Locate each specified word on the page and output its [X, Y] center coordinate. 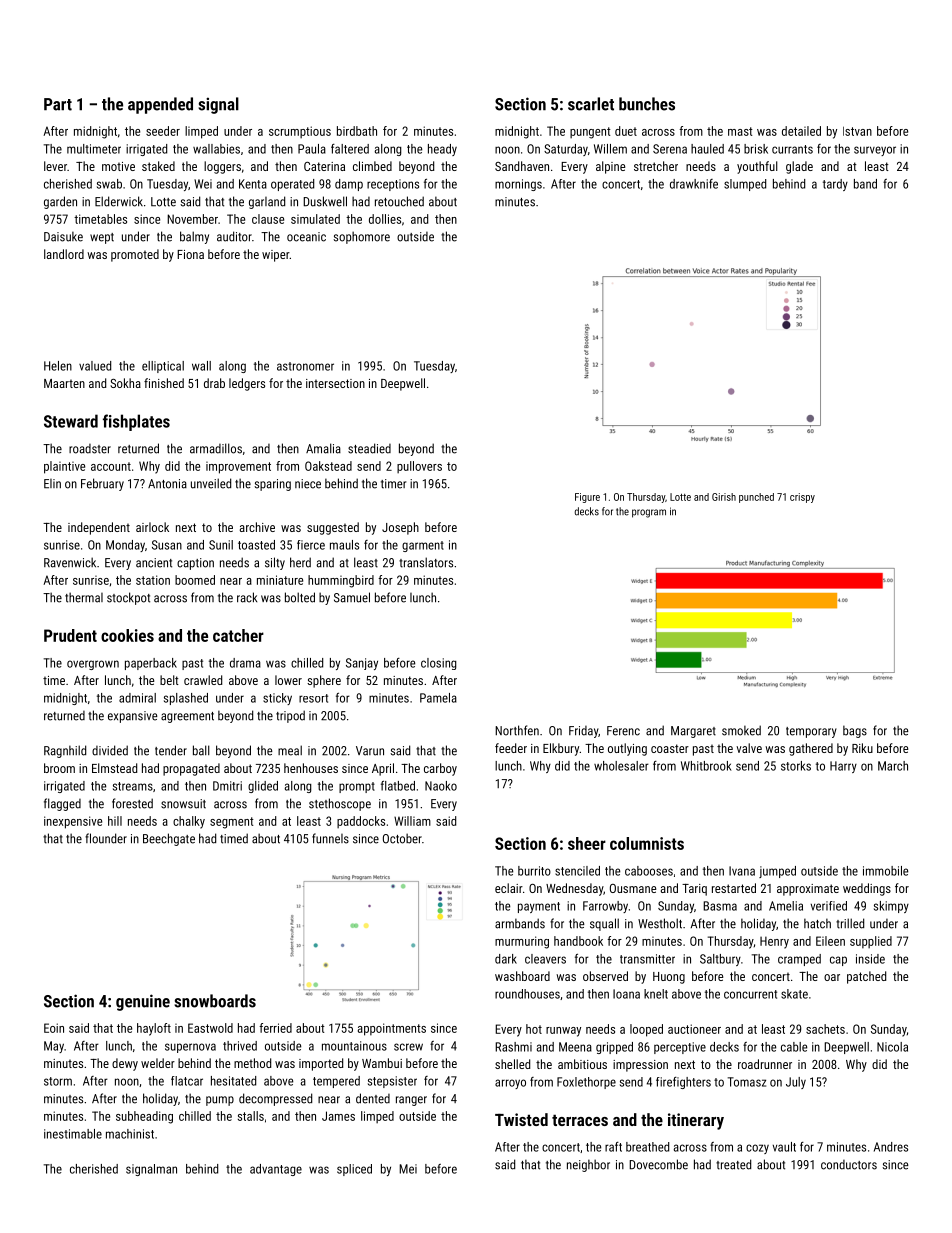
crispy [802, 498]
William [412, 821]
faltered [350, 149]
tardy [835, 185]
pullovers [419, 467]
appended [160, 105]
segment [232, 823]
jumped [777, 872]
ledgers [247, 384]
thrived [240, 1046]
